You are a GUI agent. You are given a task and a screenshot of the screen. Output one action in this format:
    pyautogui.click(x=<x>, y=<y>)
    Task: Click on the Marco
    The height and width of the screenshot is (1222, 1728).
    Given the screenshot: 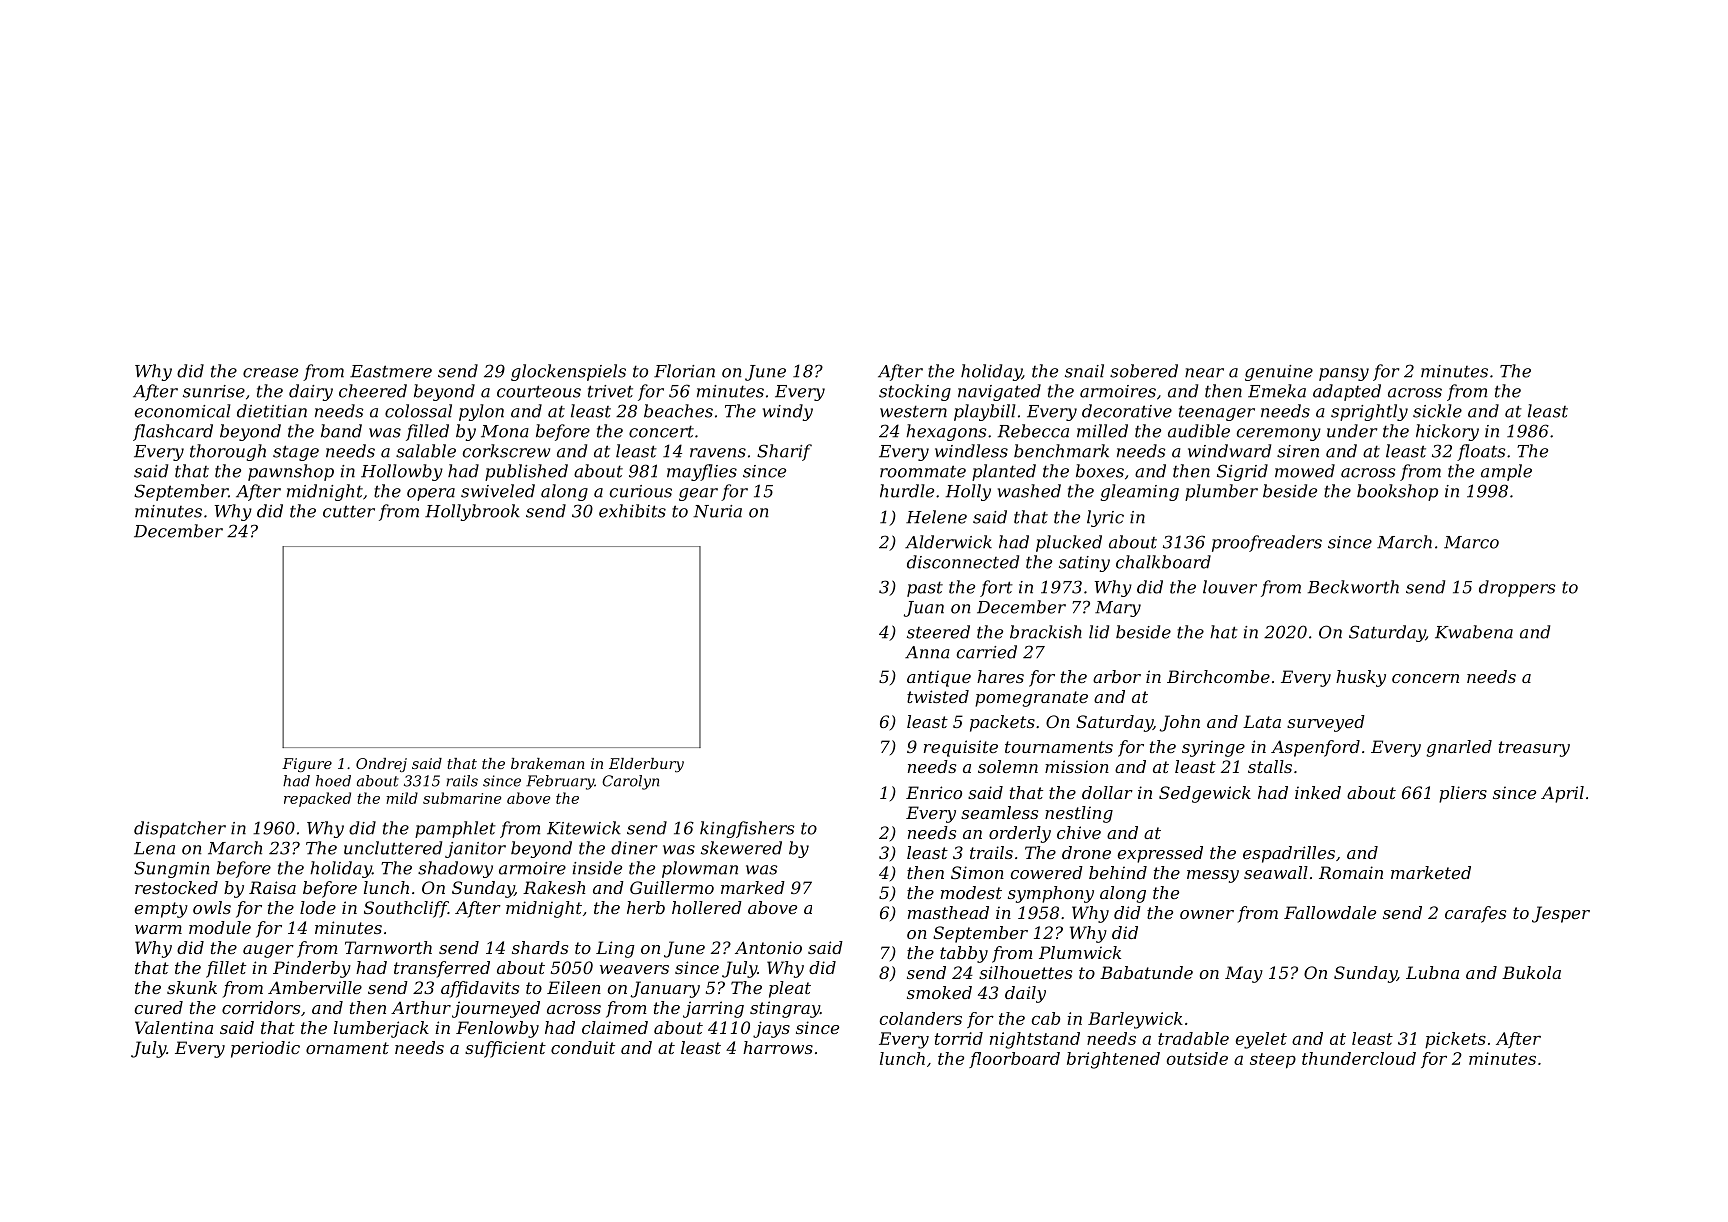 What is the action you would take?
    pyautogui.click(x=1471, y=542)
